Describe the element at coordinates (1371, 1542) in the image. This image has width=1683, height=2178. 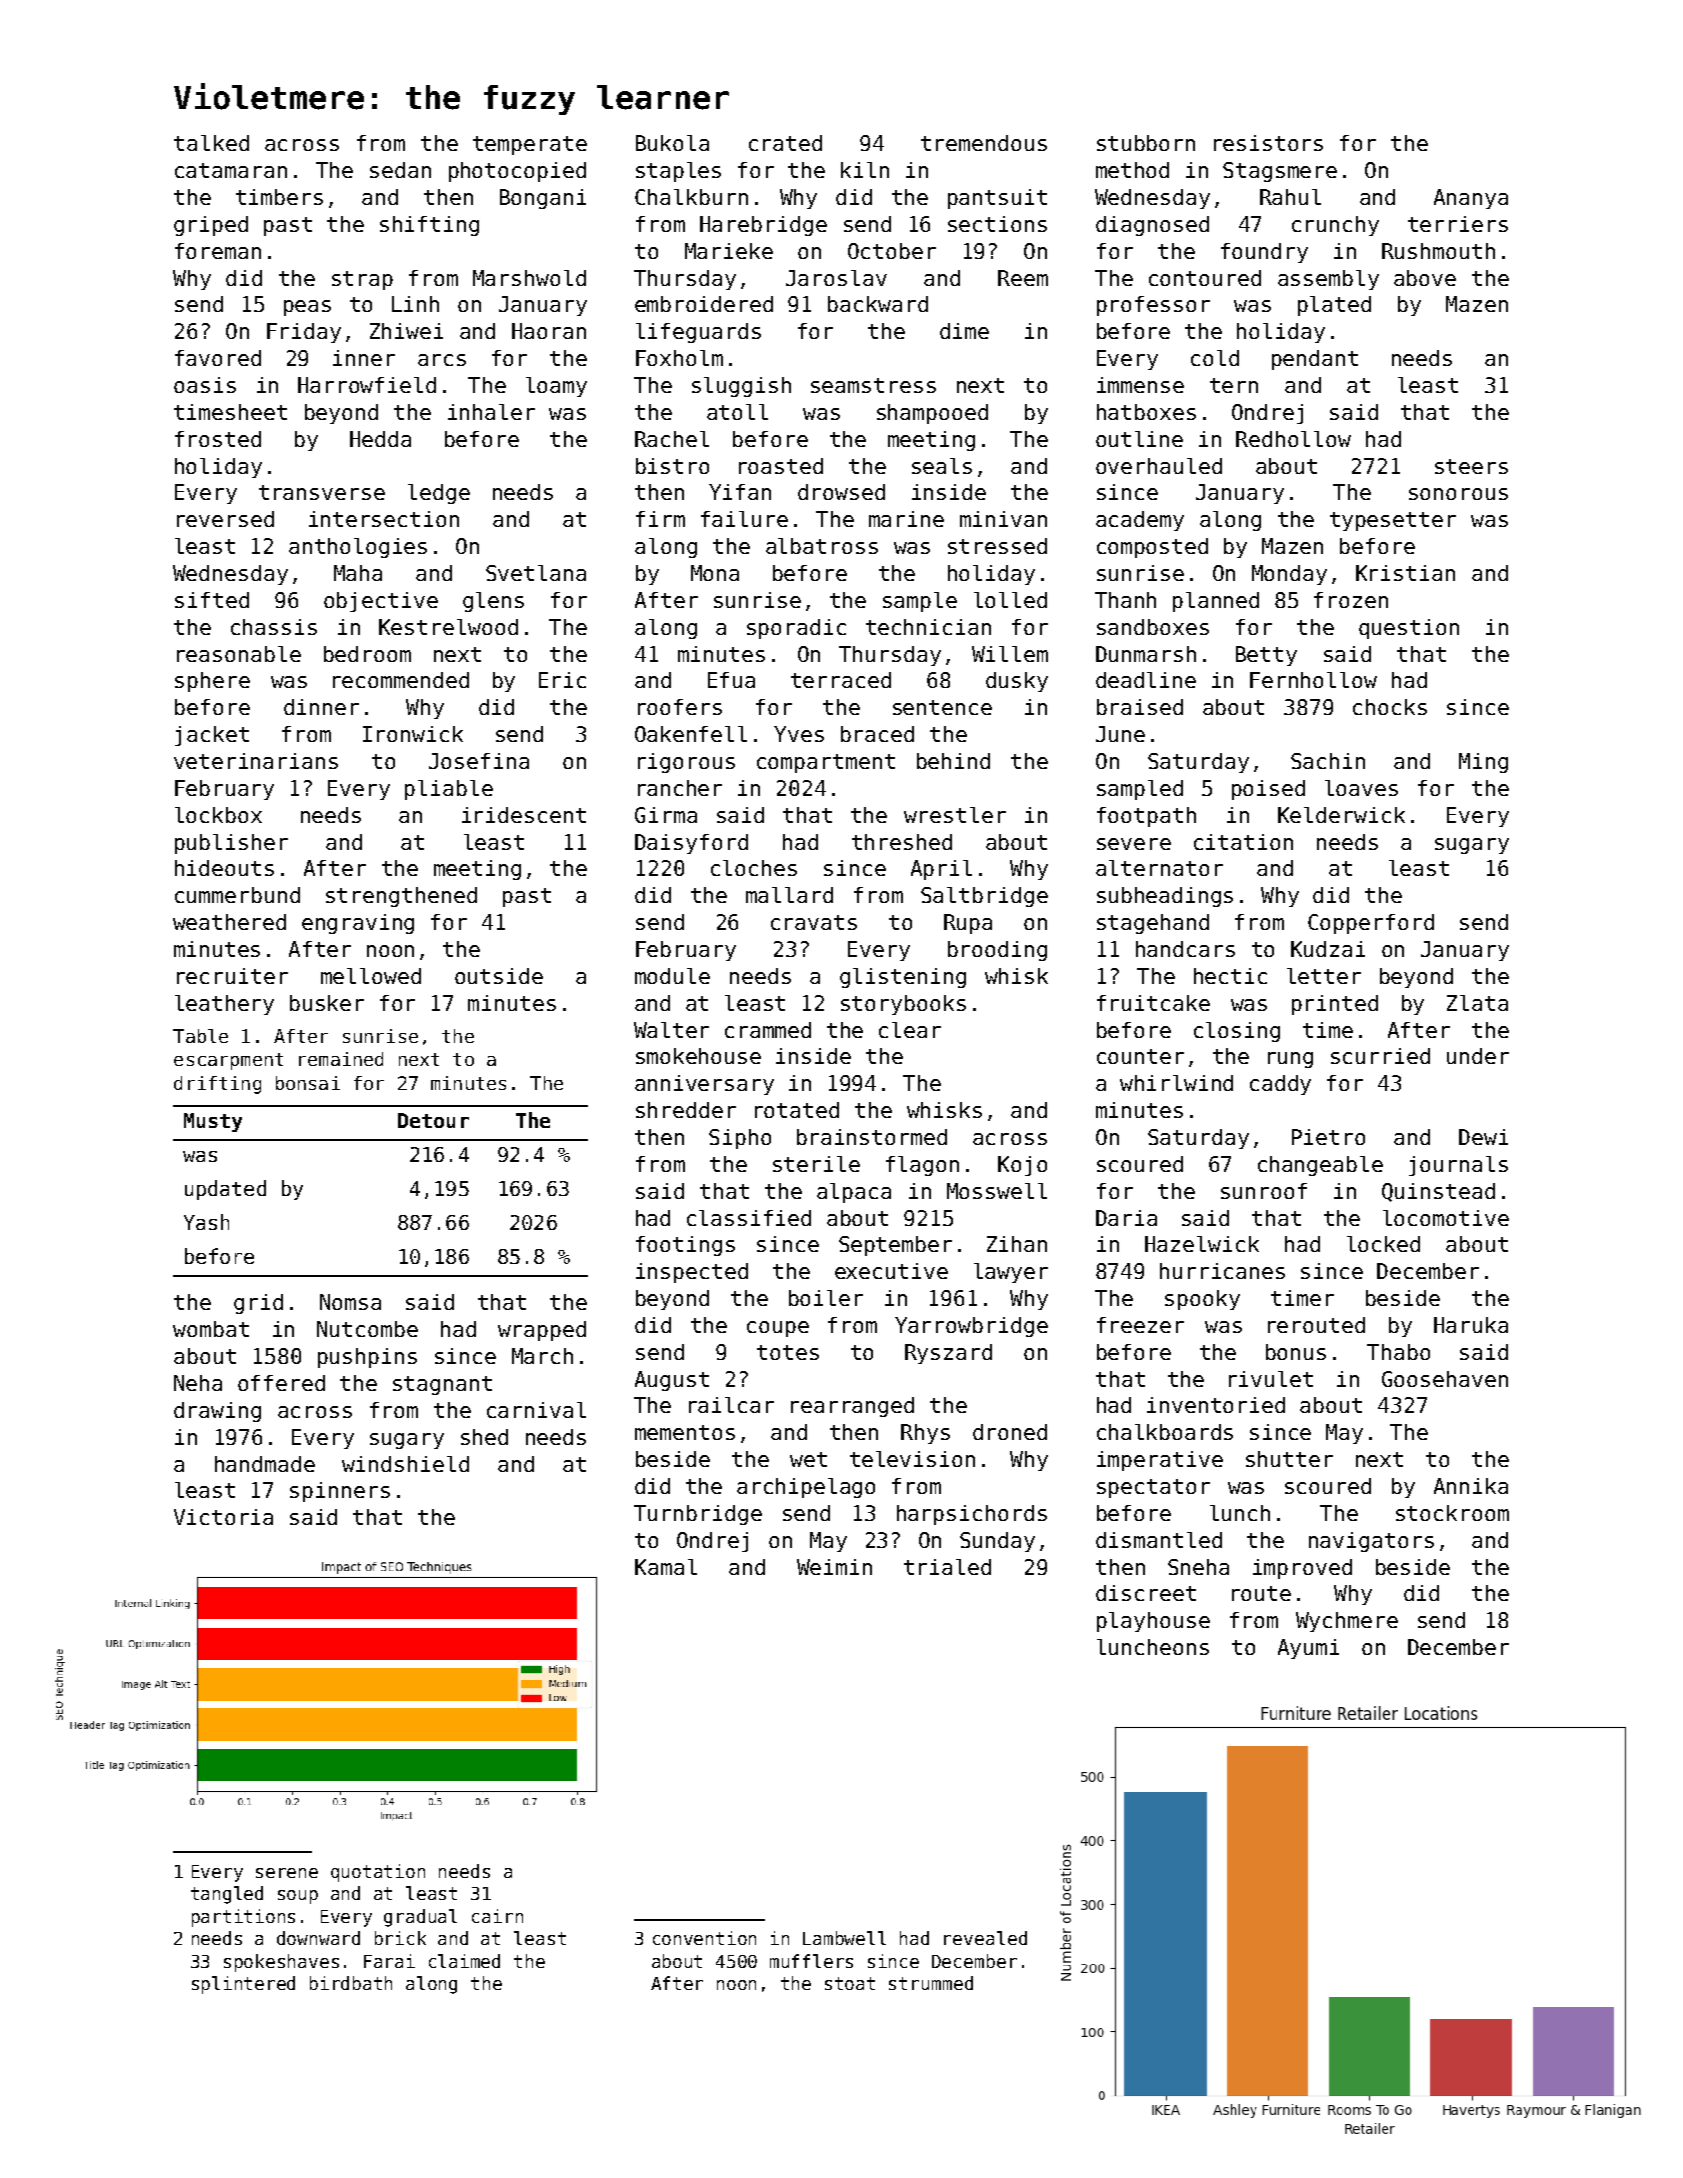
I see `navigators` at that location.
